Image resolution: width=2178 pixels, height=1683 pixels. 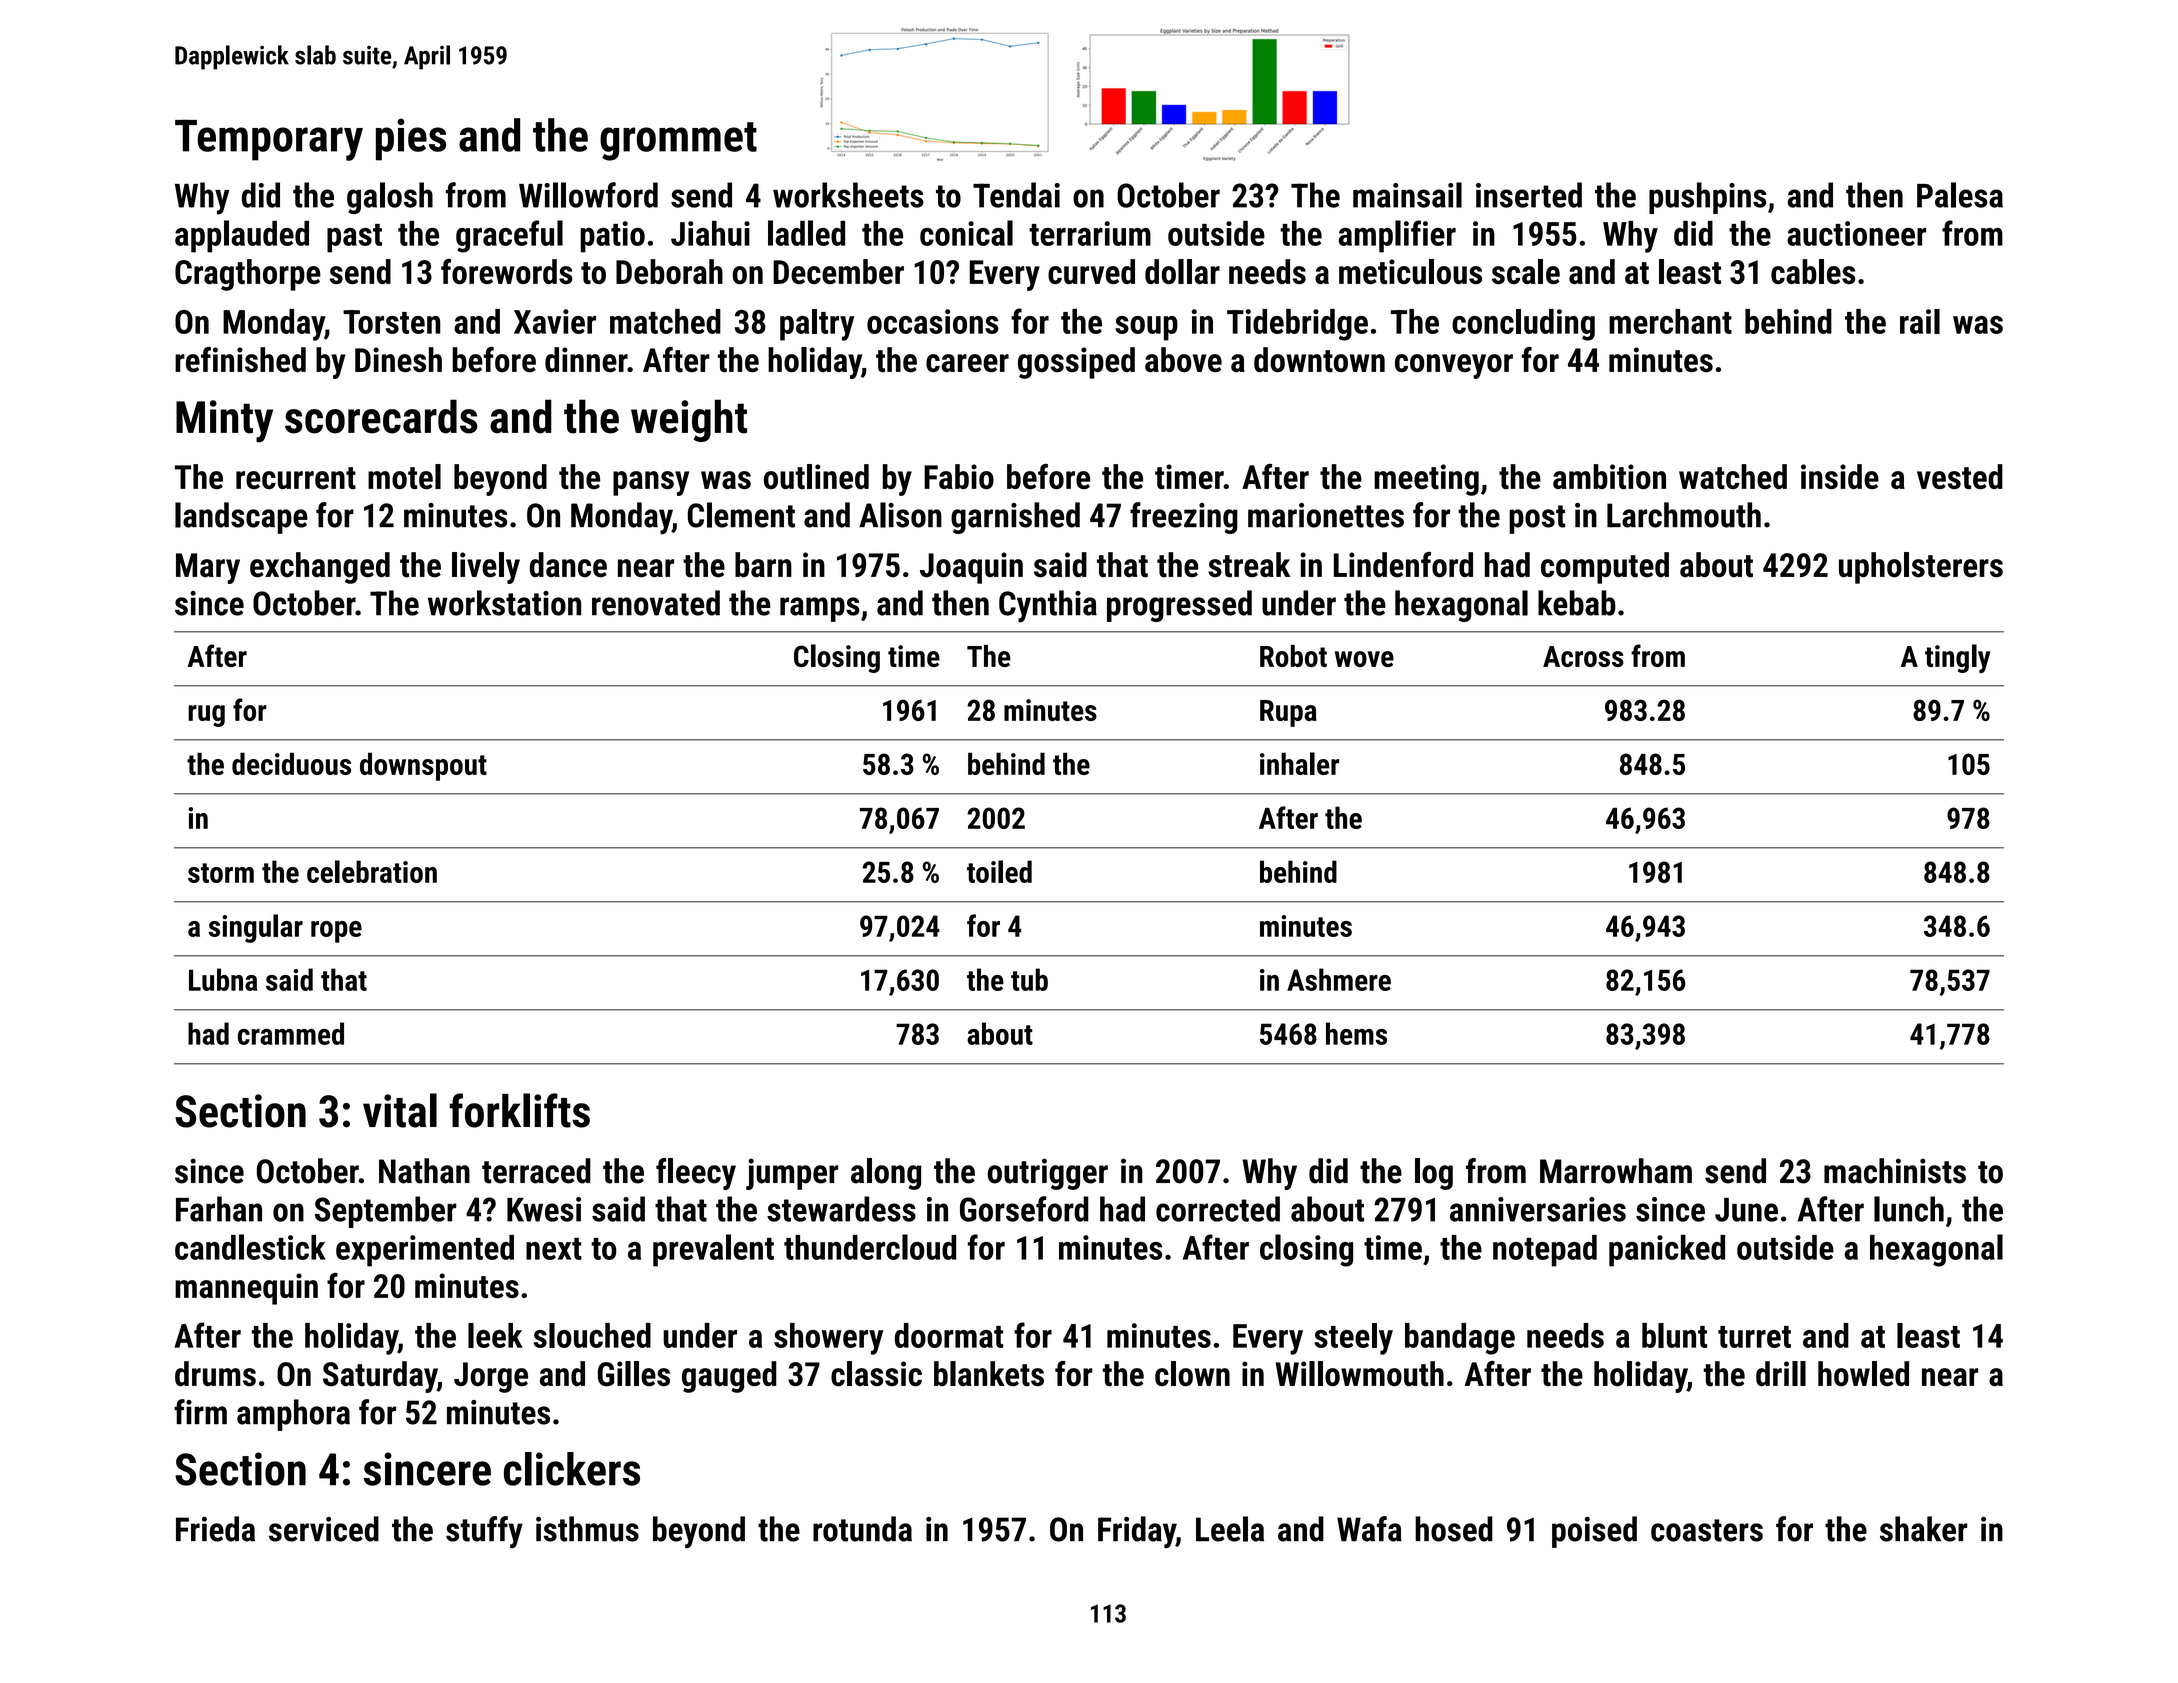 I want to click on Temporary, so click(x=269, y=140).
